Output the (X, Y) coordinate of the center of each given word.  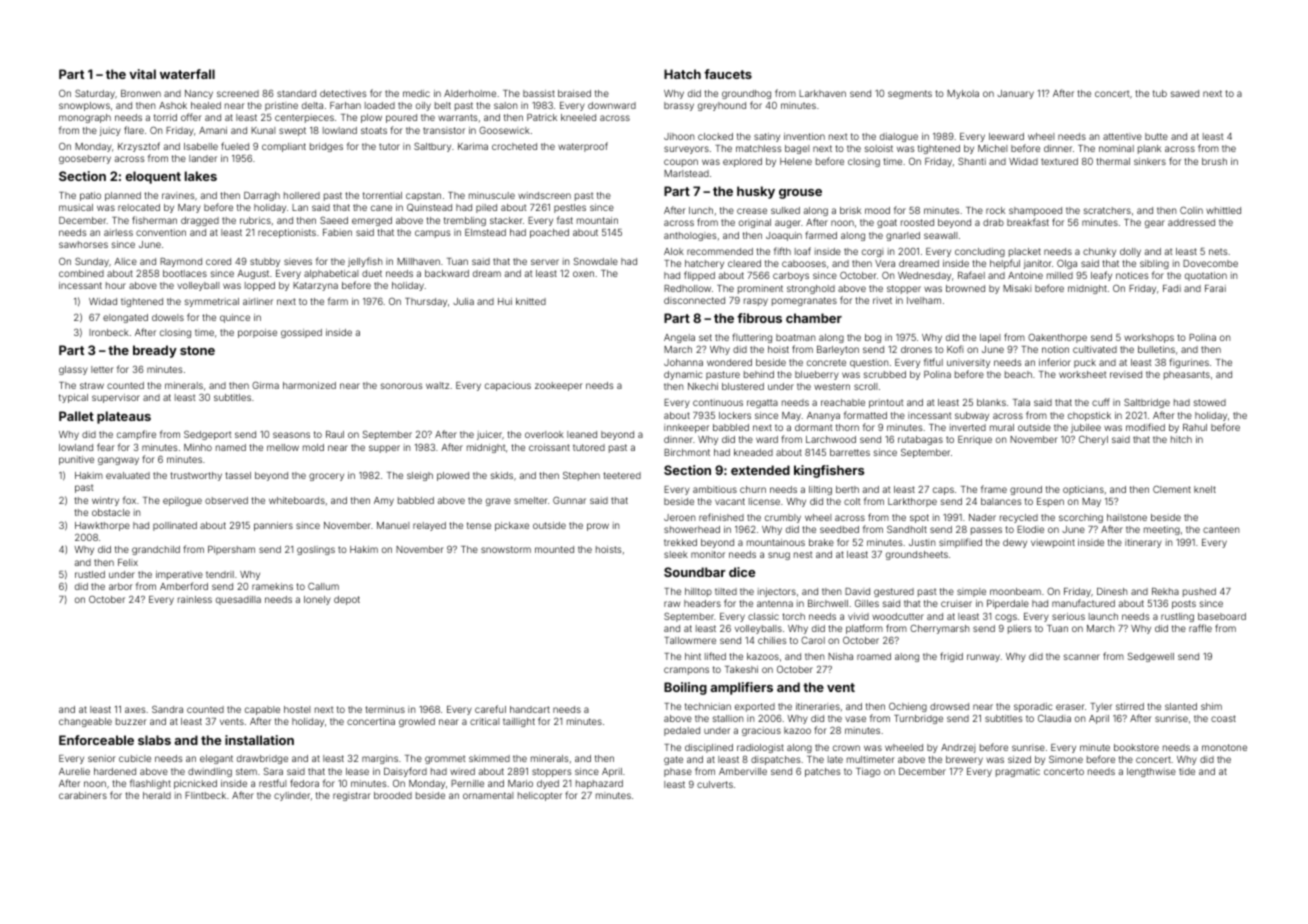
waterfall (187, 74)
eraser (1070, 707)
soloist (879, 148)
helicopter (540, 796)
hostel (297, 709)
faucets (728, 74)
